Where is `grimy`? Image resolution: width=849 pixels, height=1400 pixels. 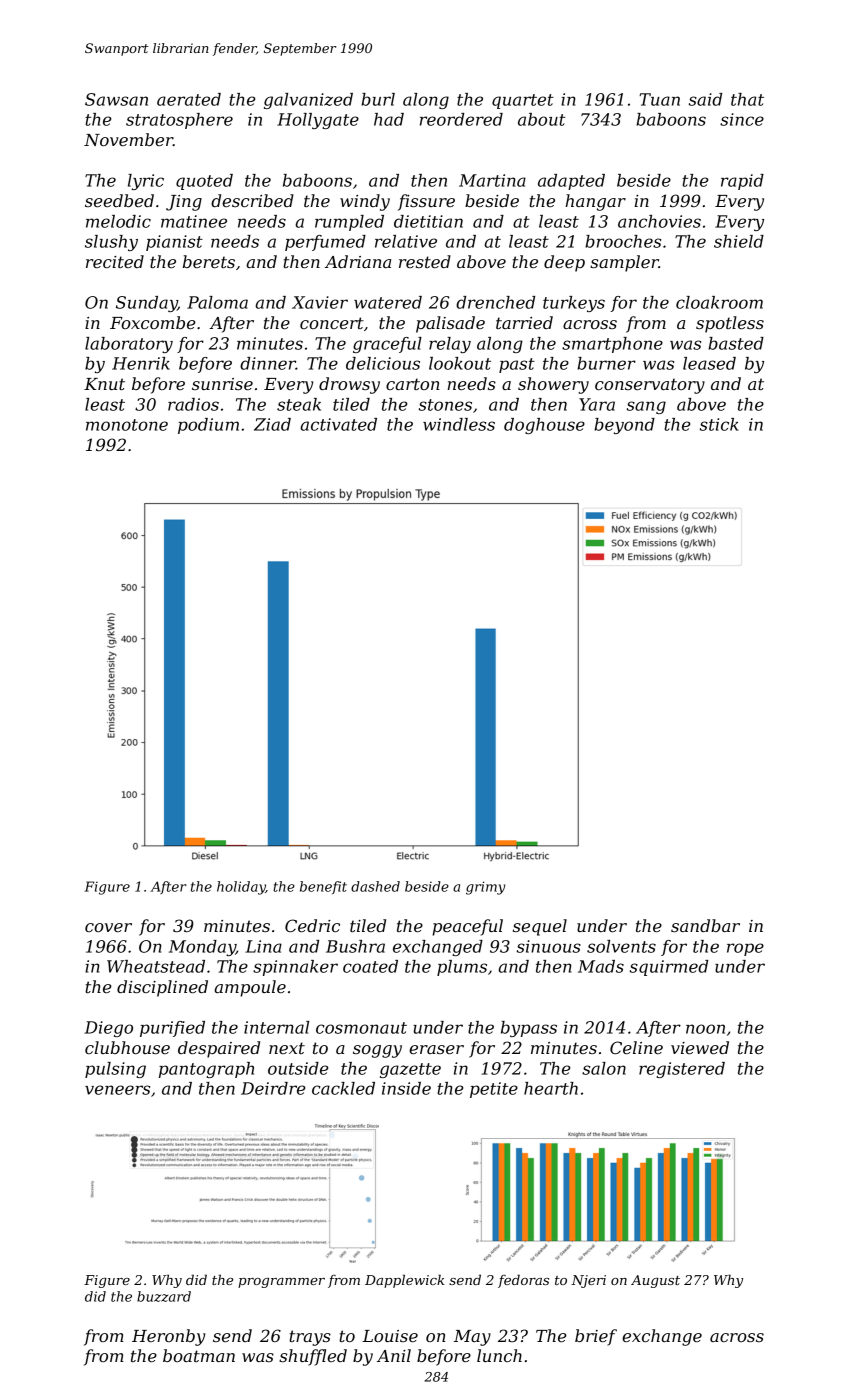 grimy is located at coordinates (486, 888).
